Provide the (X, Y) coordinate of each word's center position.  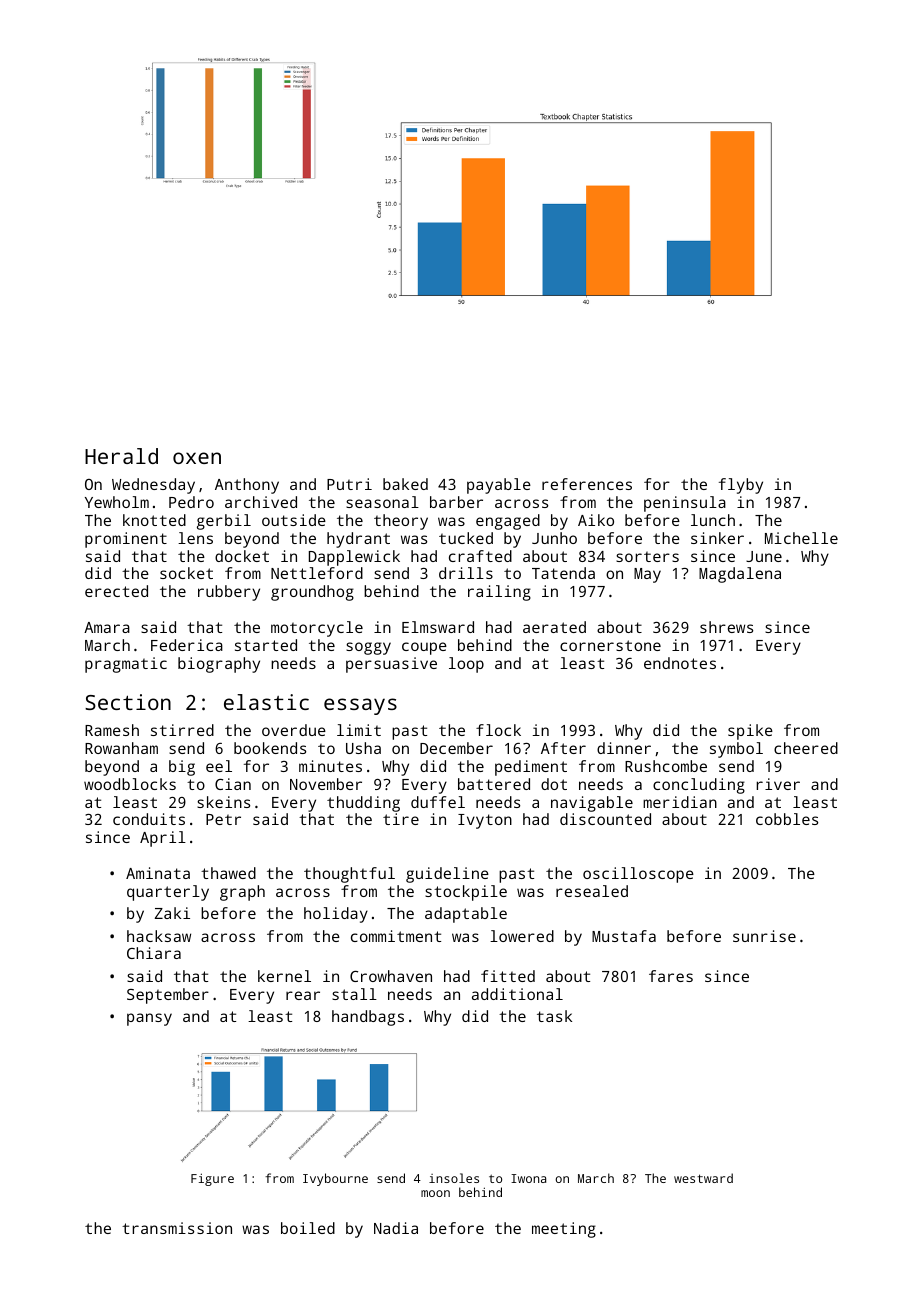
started (266, 645)
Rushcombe (666, 766)
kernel (284, 976)
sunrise (764, 936)
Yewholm (117, 502)
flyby (741, 486)
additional (517, 994)
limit (359, 730)
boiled (308, 1228)
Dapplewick (354, 558)
